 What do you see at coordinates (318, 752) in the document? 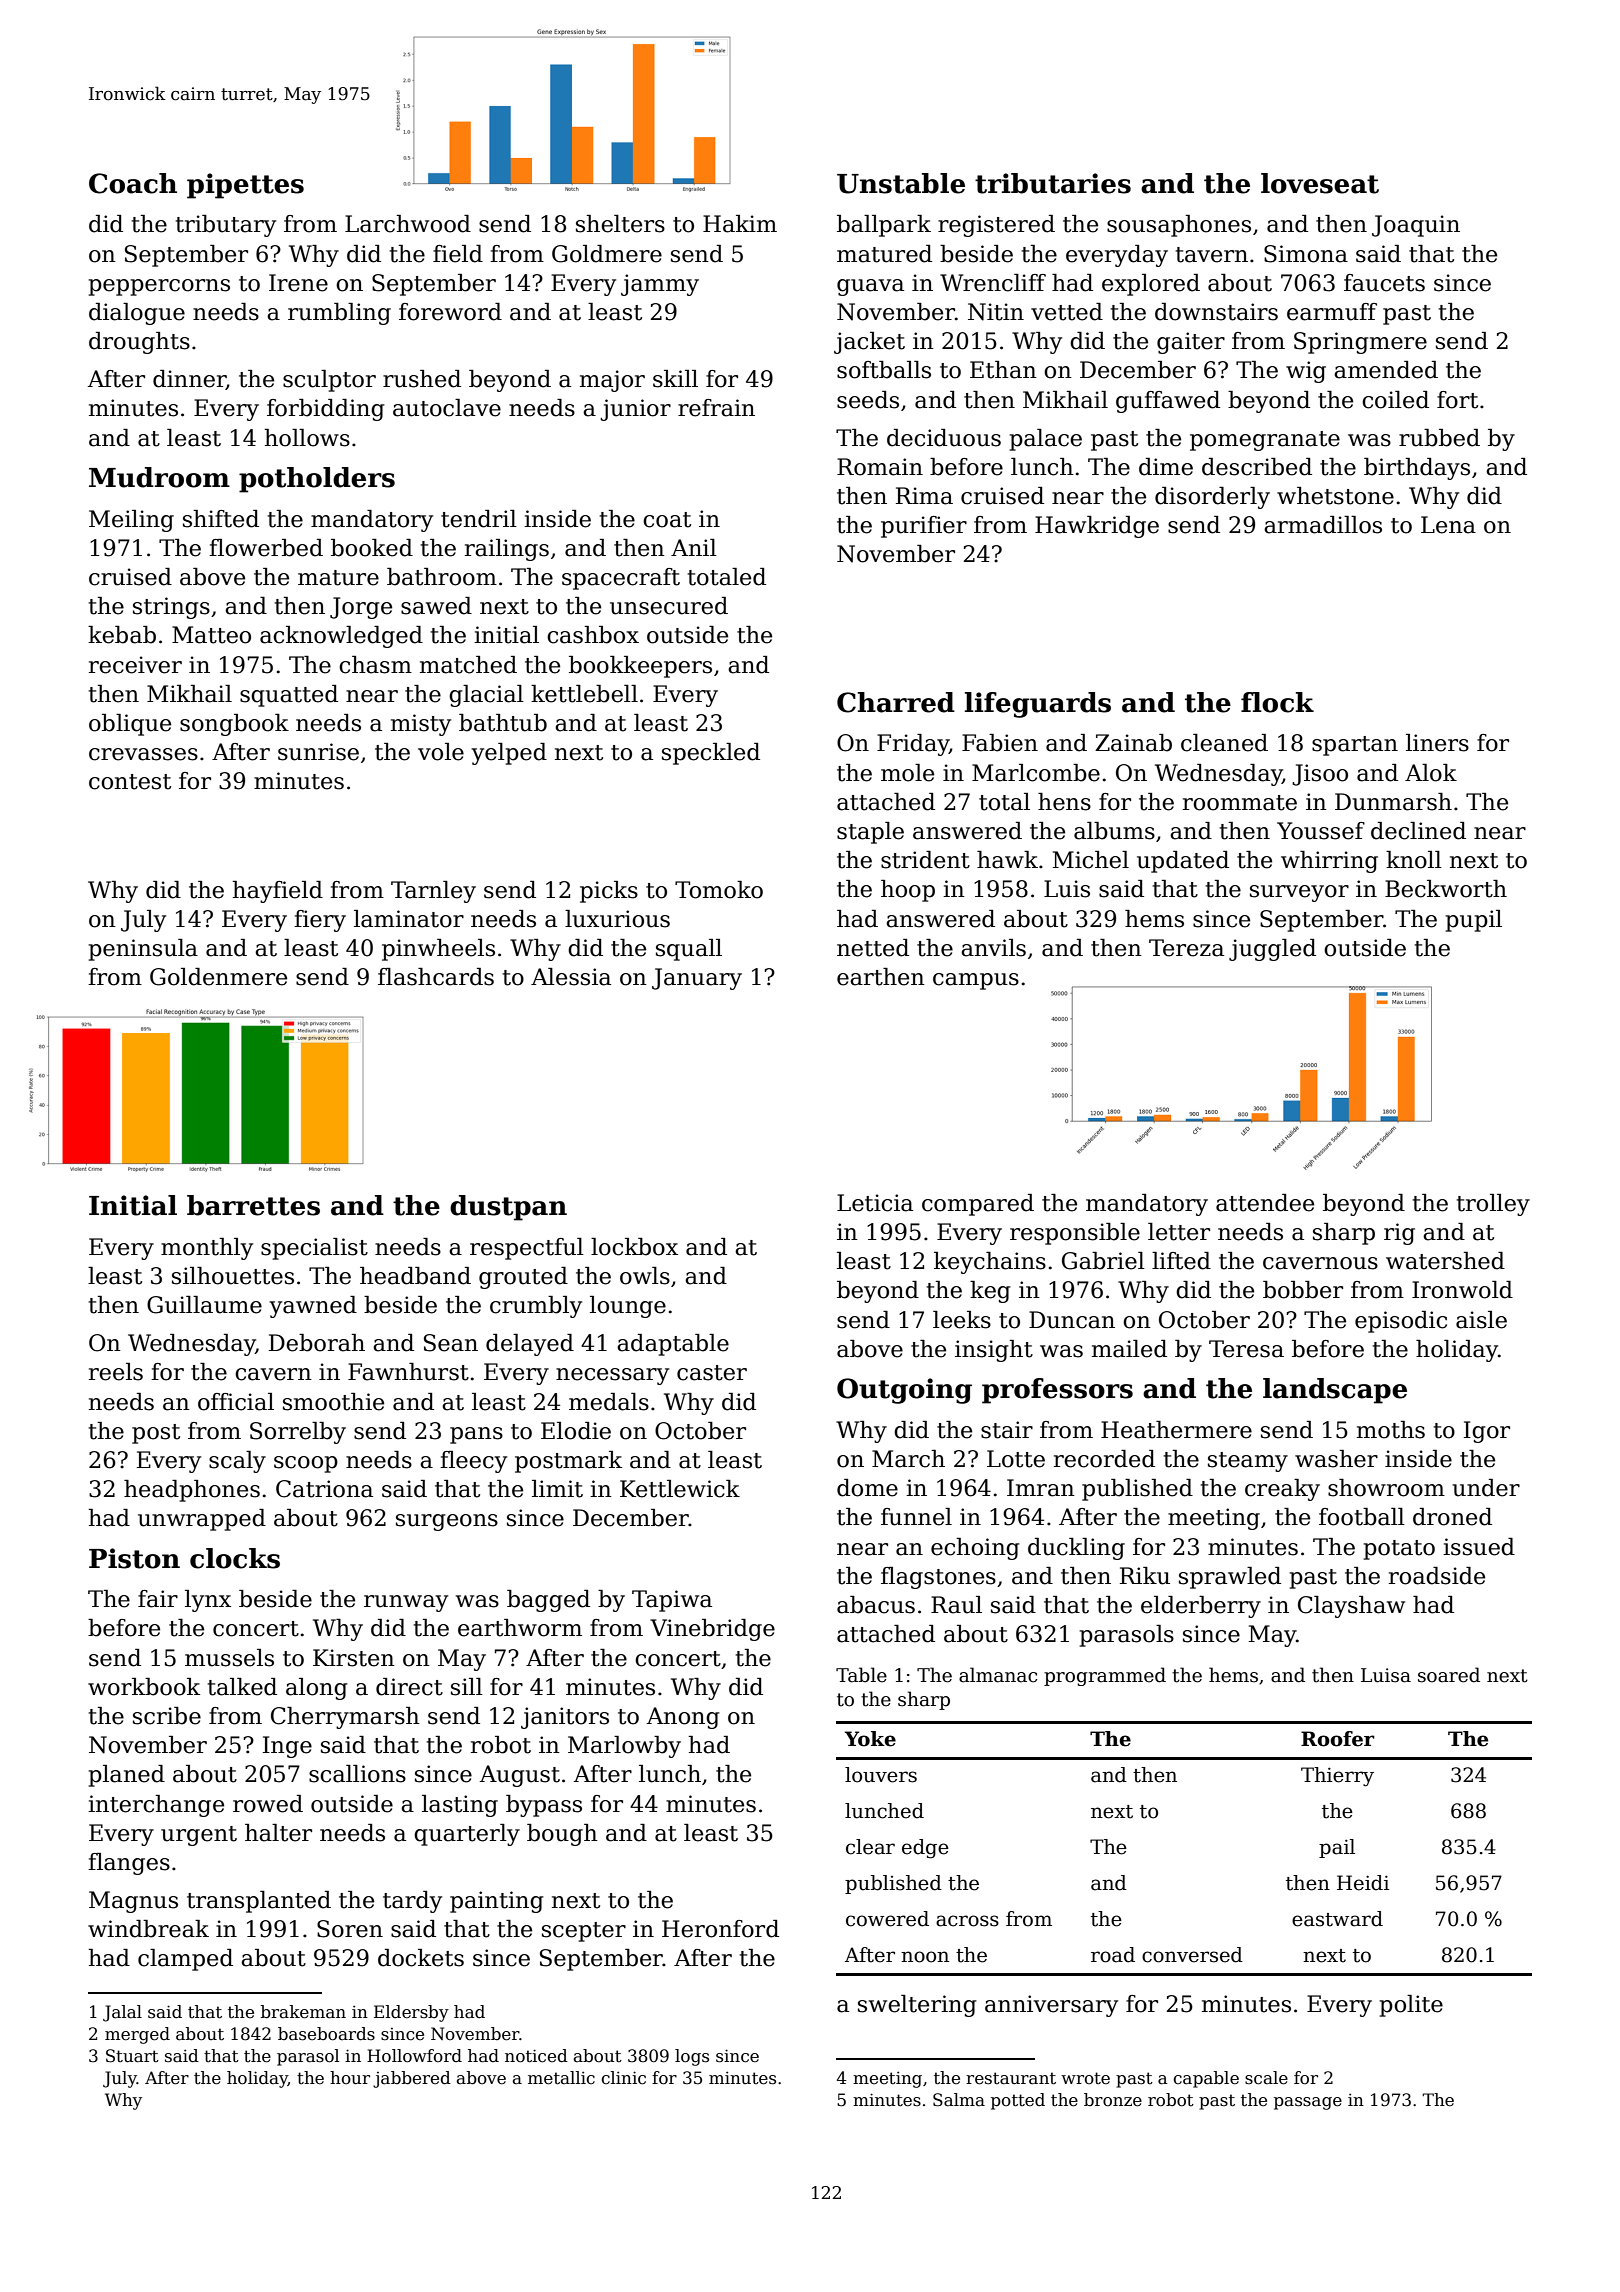
I see `sunrise` at bounding box center [318, 752].
